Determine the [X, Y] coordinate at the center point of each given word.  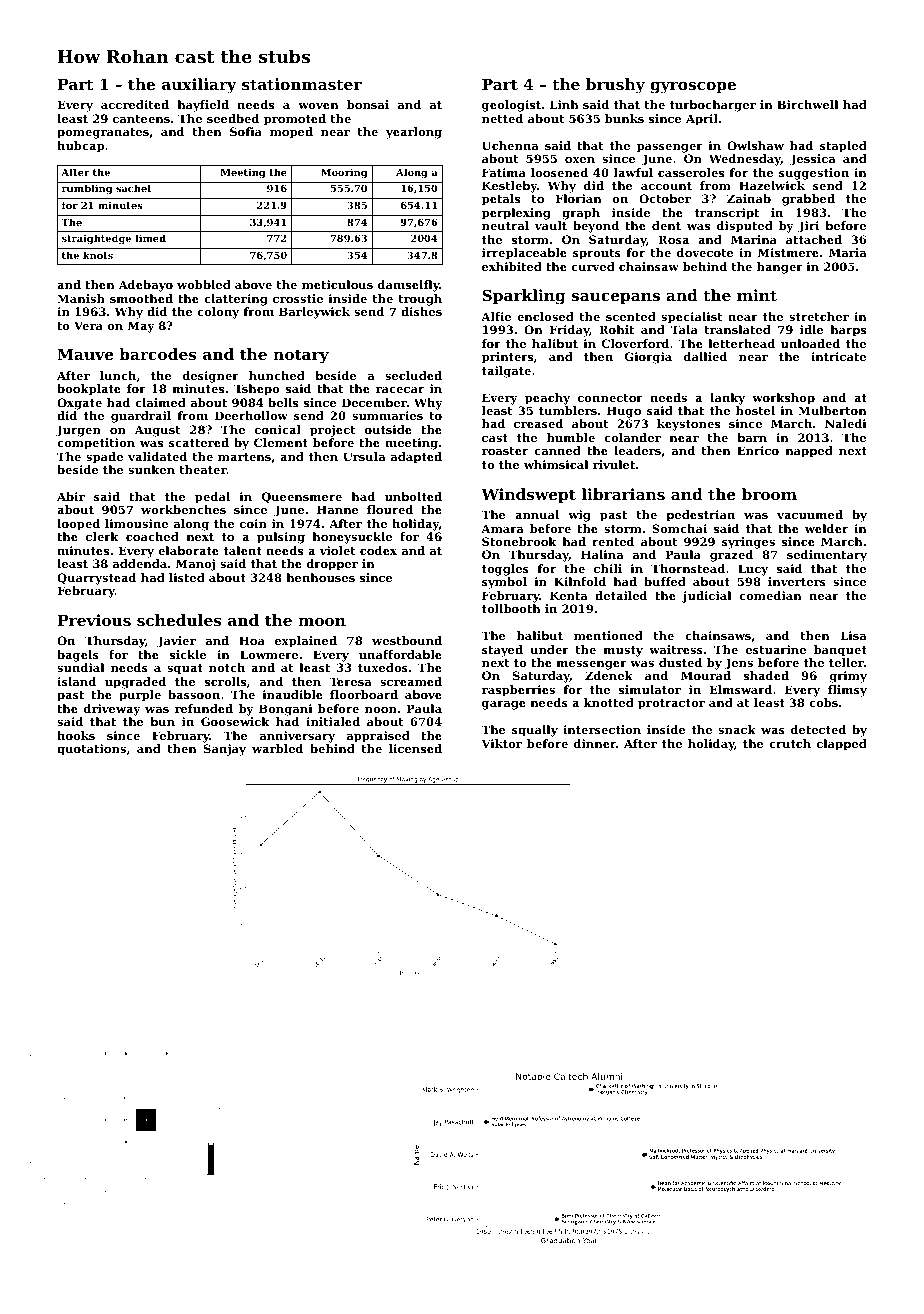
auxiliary [199, 86]
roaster [505, 451]
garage [504, 705]
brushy [615, 86]
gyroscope [693, 88]
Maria [848, 252]
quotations [91, 750]
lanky [727, 399]
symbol [504, 583]
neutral [505, 225]
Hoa [252, 640]
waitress [676, 649]
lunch [118, 375]
